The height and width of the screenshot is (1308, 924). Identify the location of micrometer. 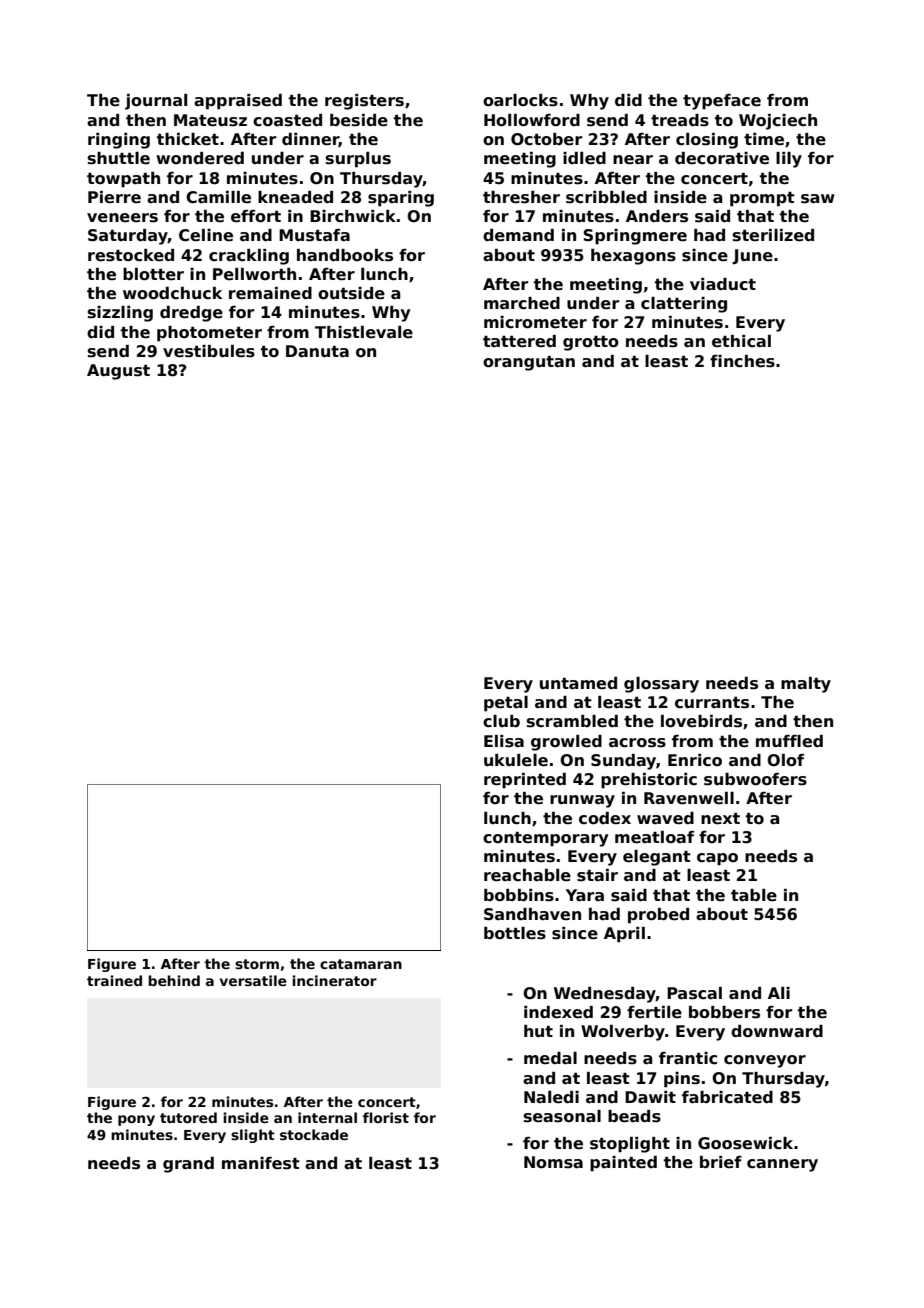
(535, 322).
